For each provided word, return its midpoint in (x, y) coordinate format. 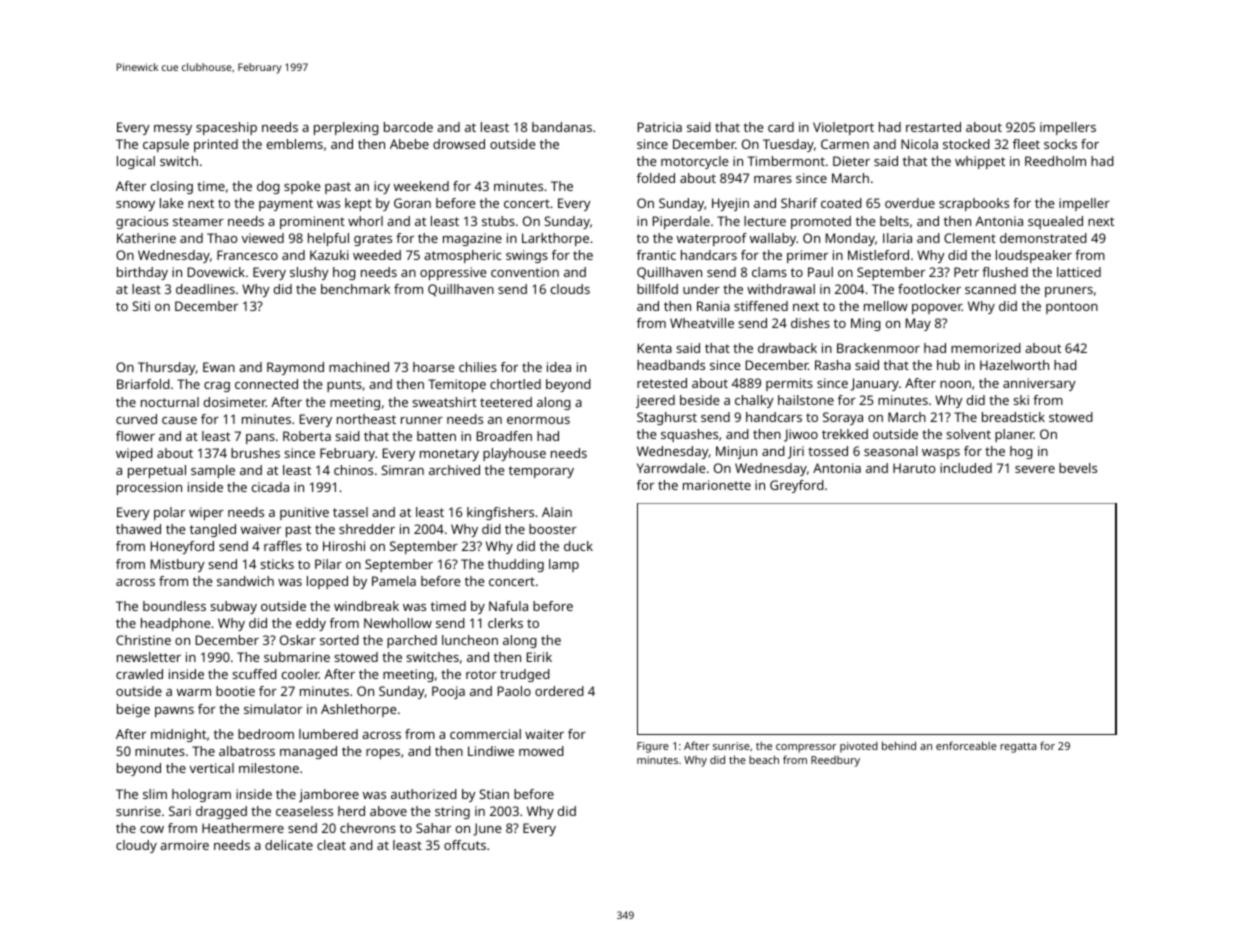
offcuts (465, 845)
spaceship (226, 128)
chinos (353, 470)
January (875, 384)
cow (152, 829)
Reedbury (835, 761)
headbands (671, 365)
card (781, 127)
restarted (933, 127)
